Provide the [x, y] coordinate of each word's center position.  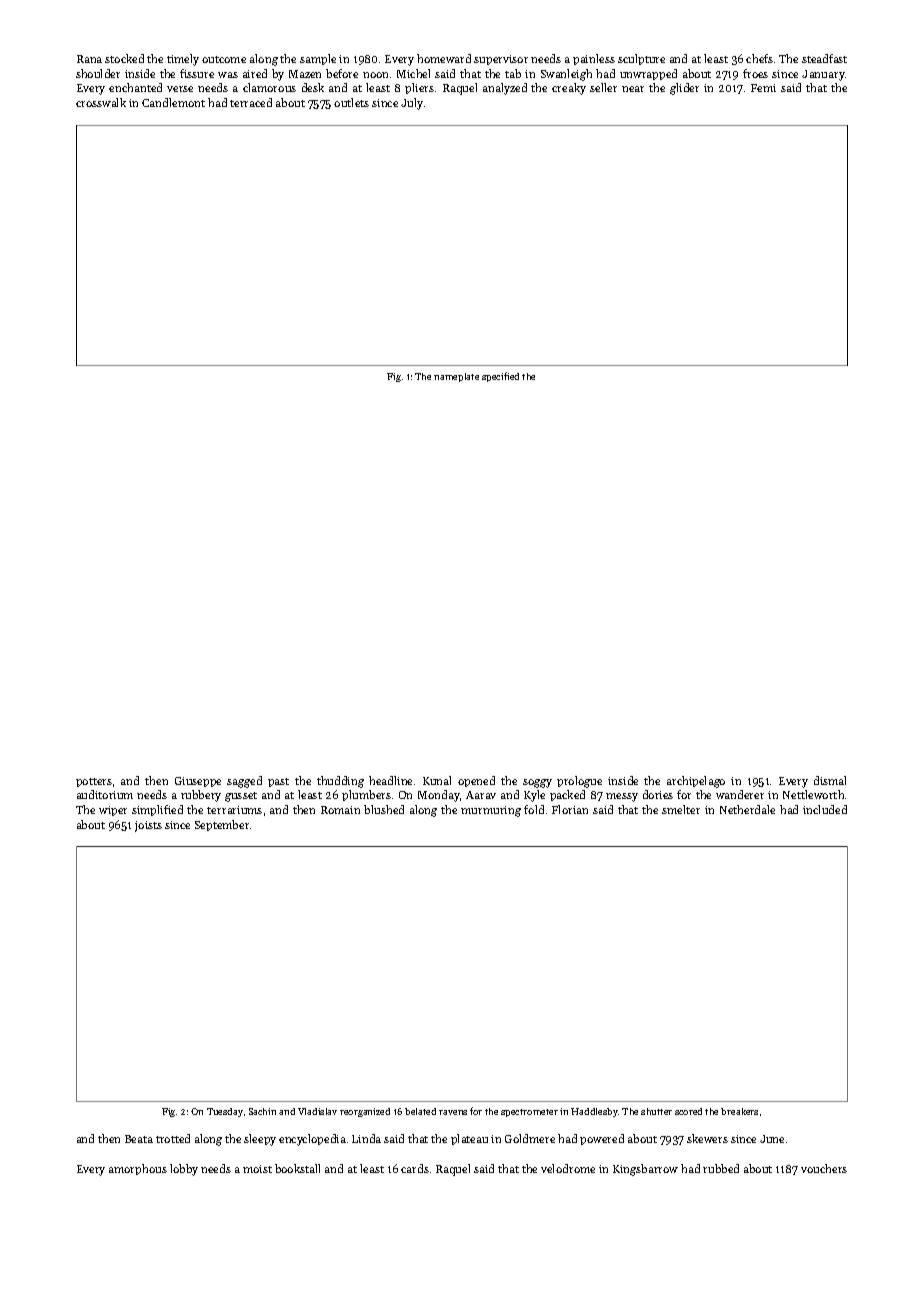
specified [500, 377]
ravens [453, 1112]
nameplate [456, 377]
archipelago [696, 782]
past [278, 782]
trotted [173, 1138]
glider [684, 89]
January [823, 75]
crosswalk [101, 102]
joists [148, 826]
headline [390, 780]
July [412, 104]
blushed [384, 809]
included [825, 809]
